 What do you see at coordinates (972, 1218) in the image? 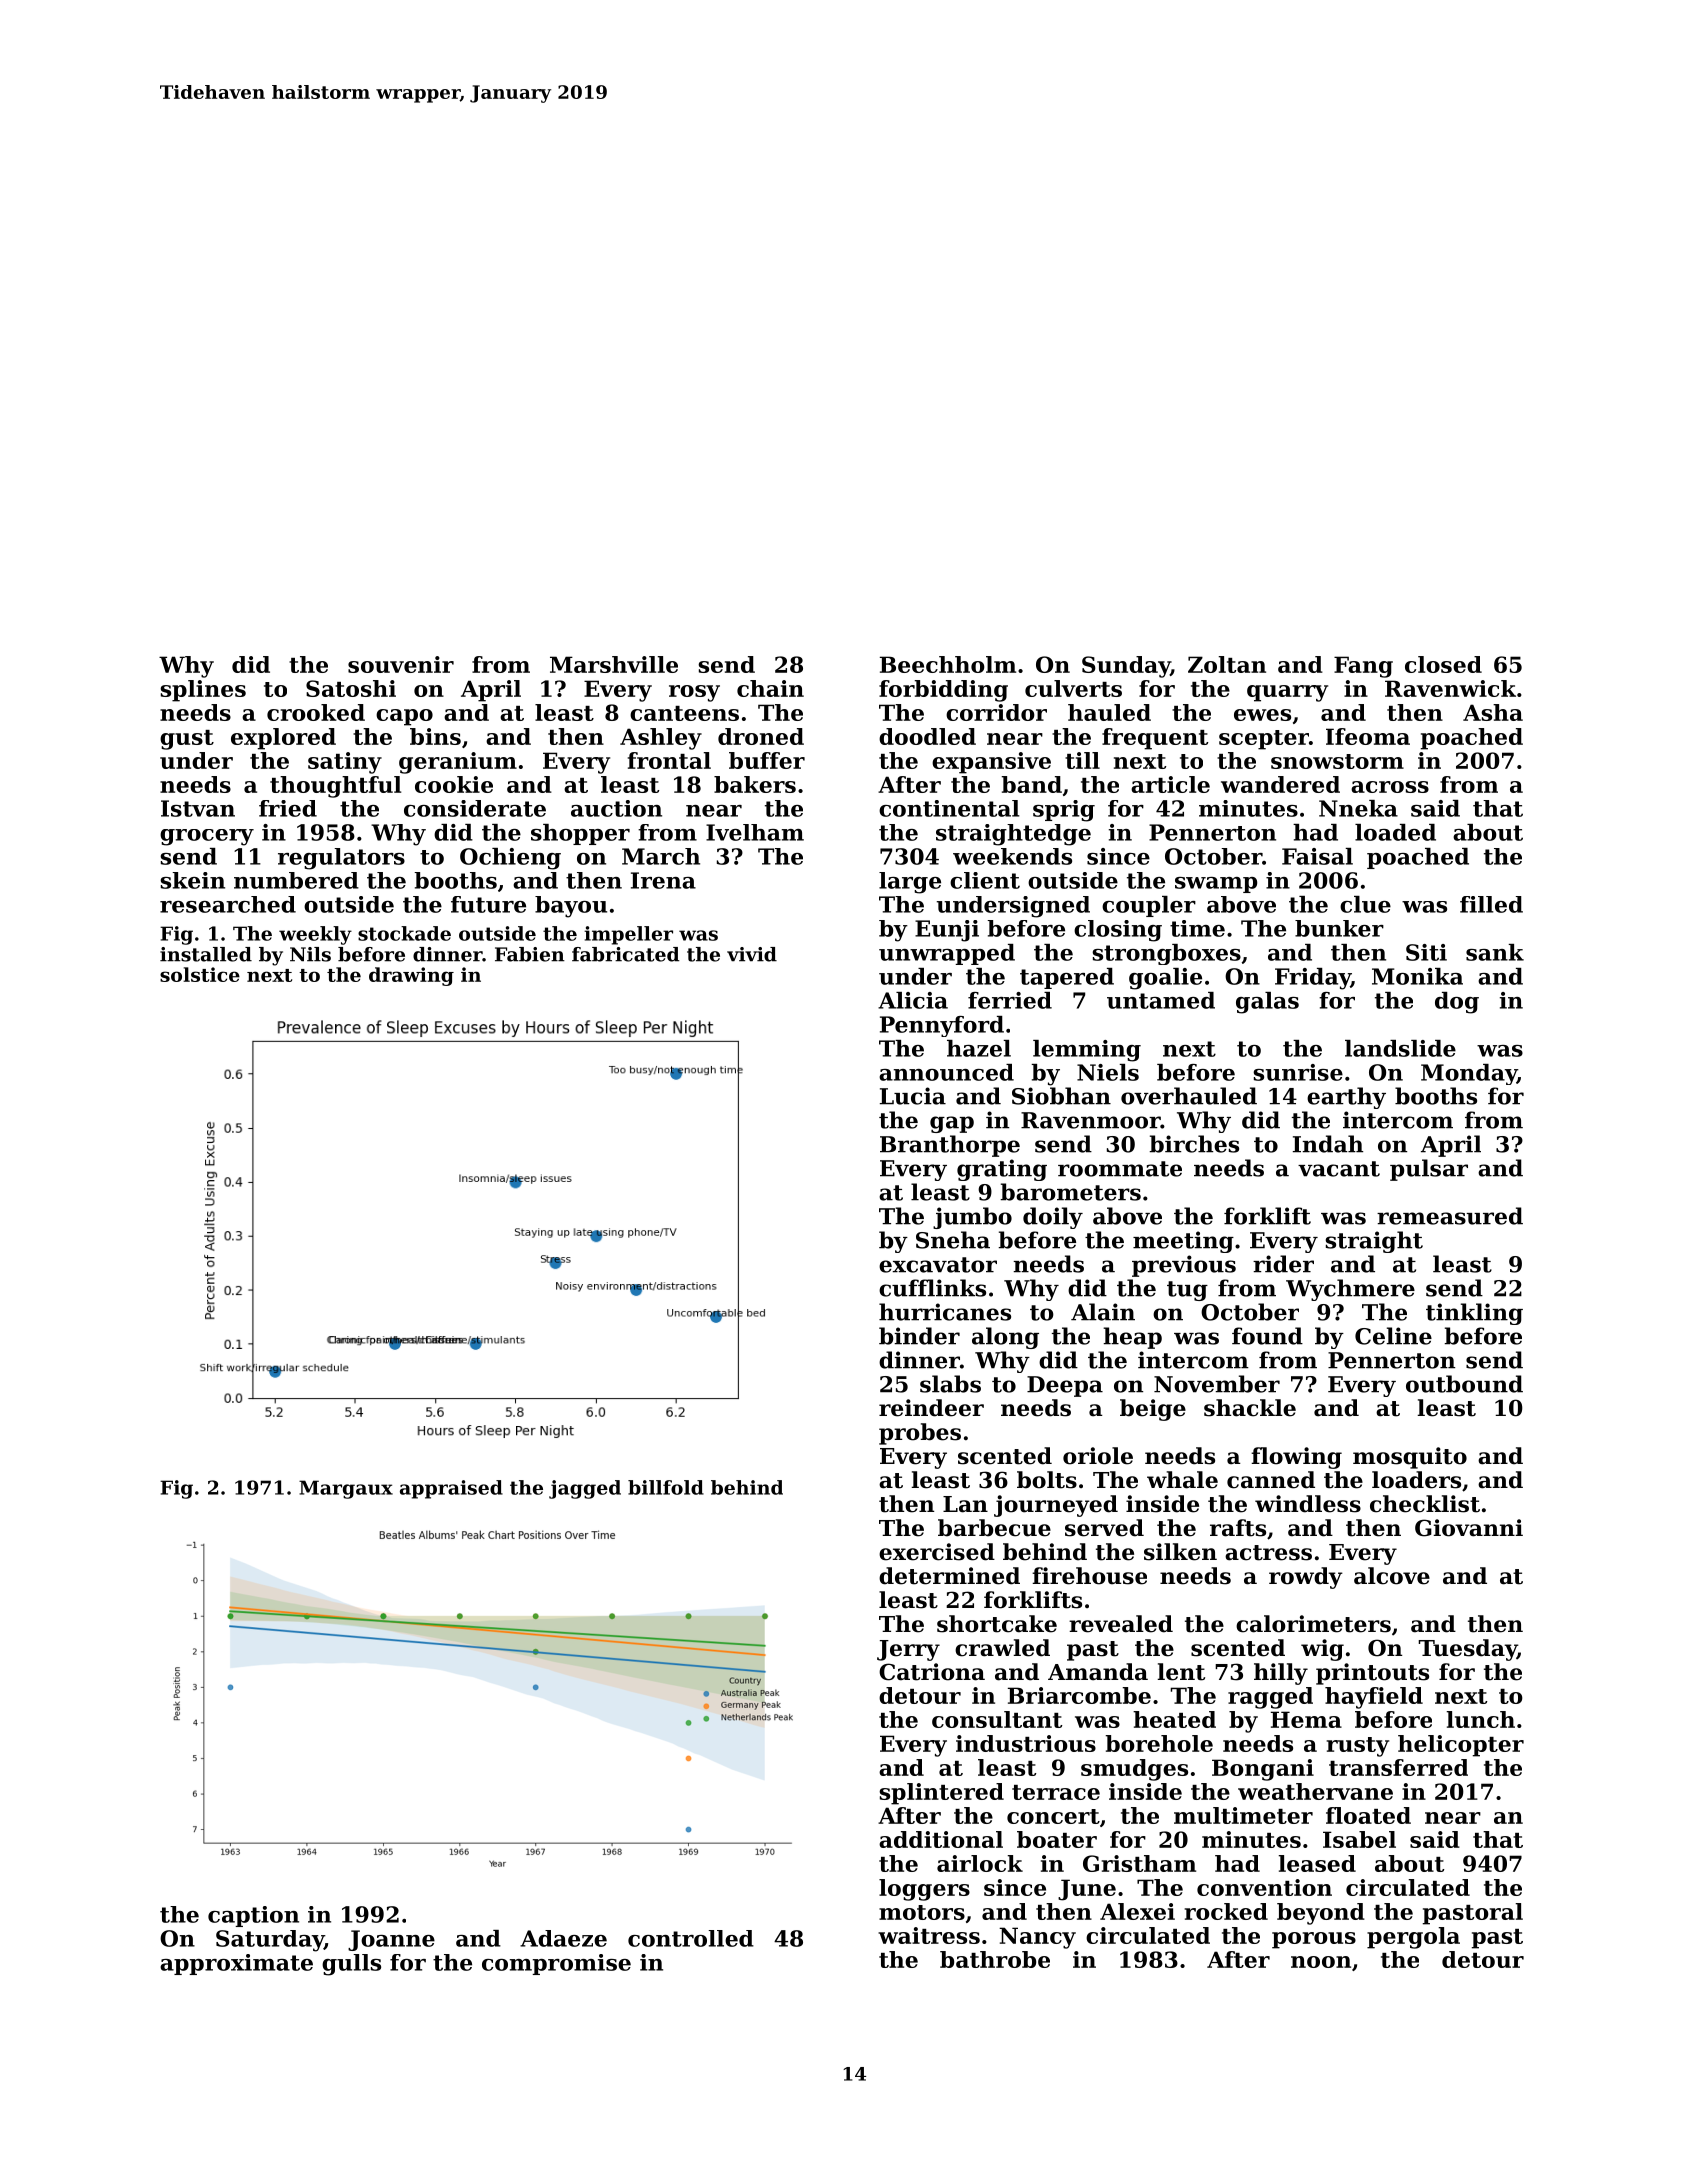
I see `jumbo` at bounding box center [972, 1218].
